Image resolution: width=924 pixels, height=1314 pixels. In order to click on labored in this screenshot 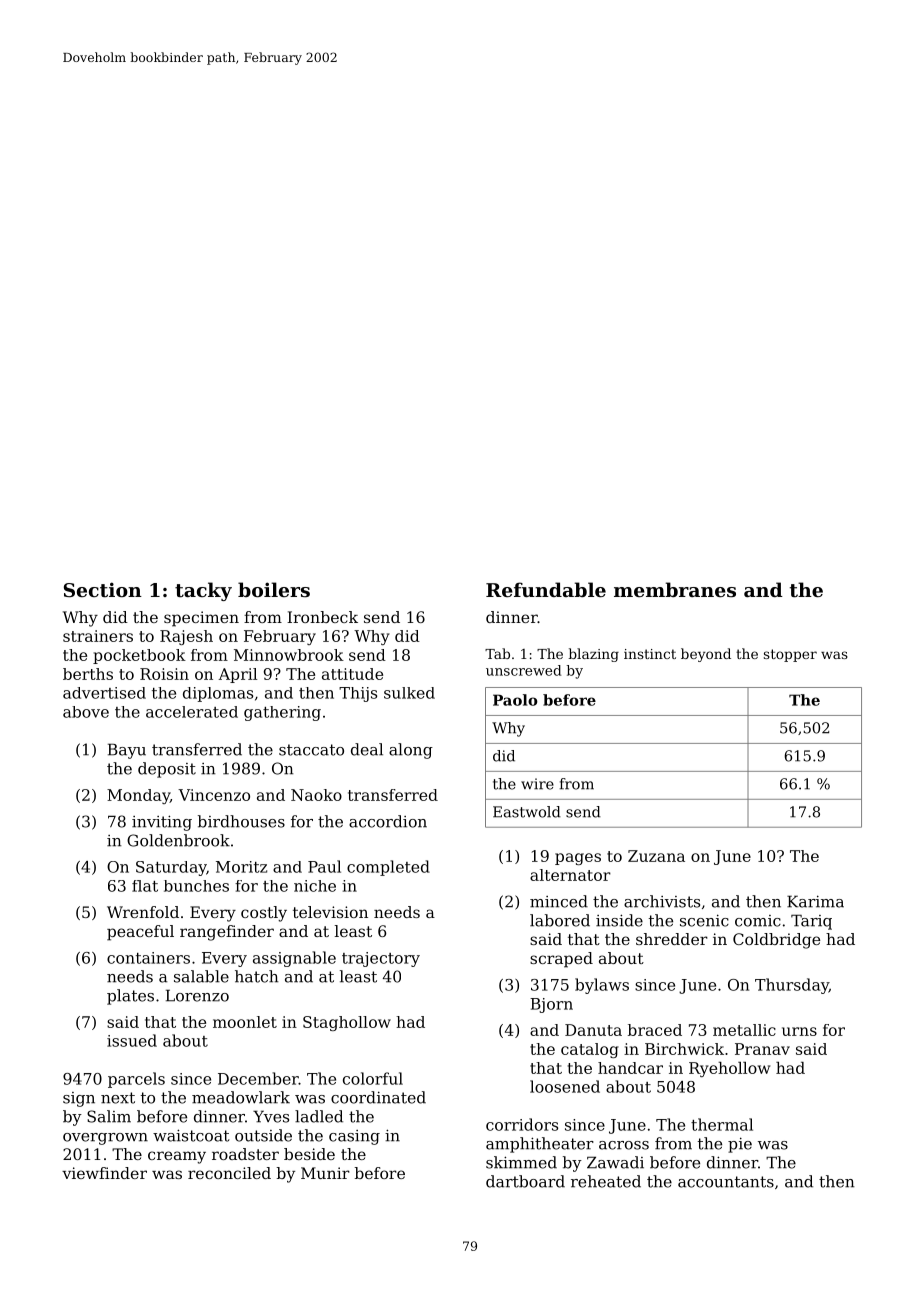, I will do `click(560, 920)`.
